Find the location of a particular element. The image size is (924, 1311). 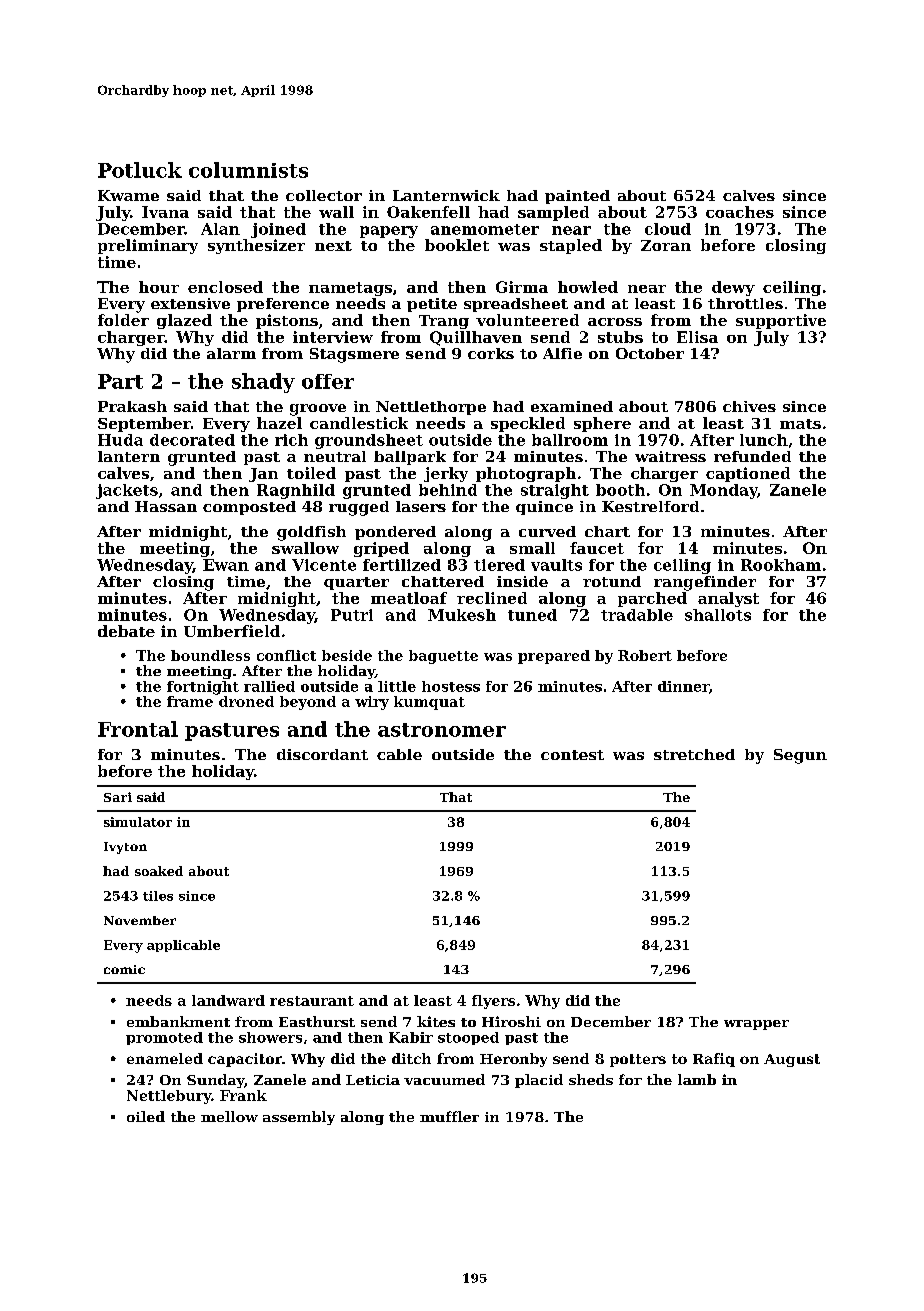

painted is located at coordinates (577, 197).
